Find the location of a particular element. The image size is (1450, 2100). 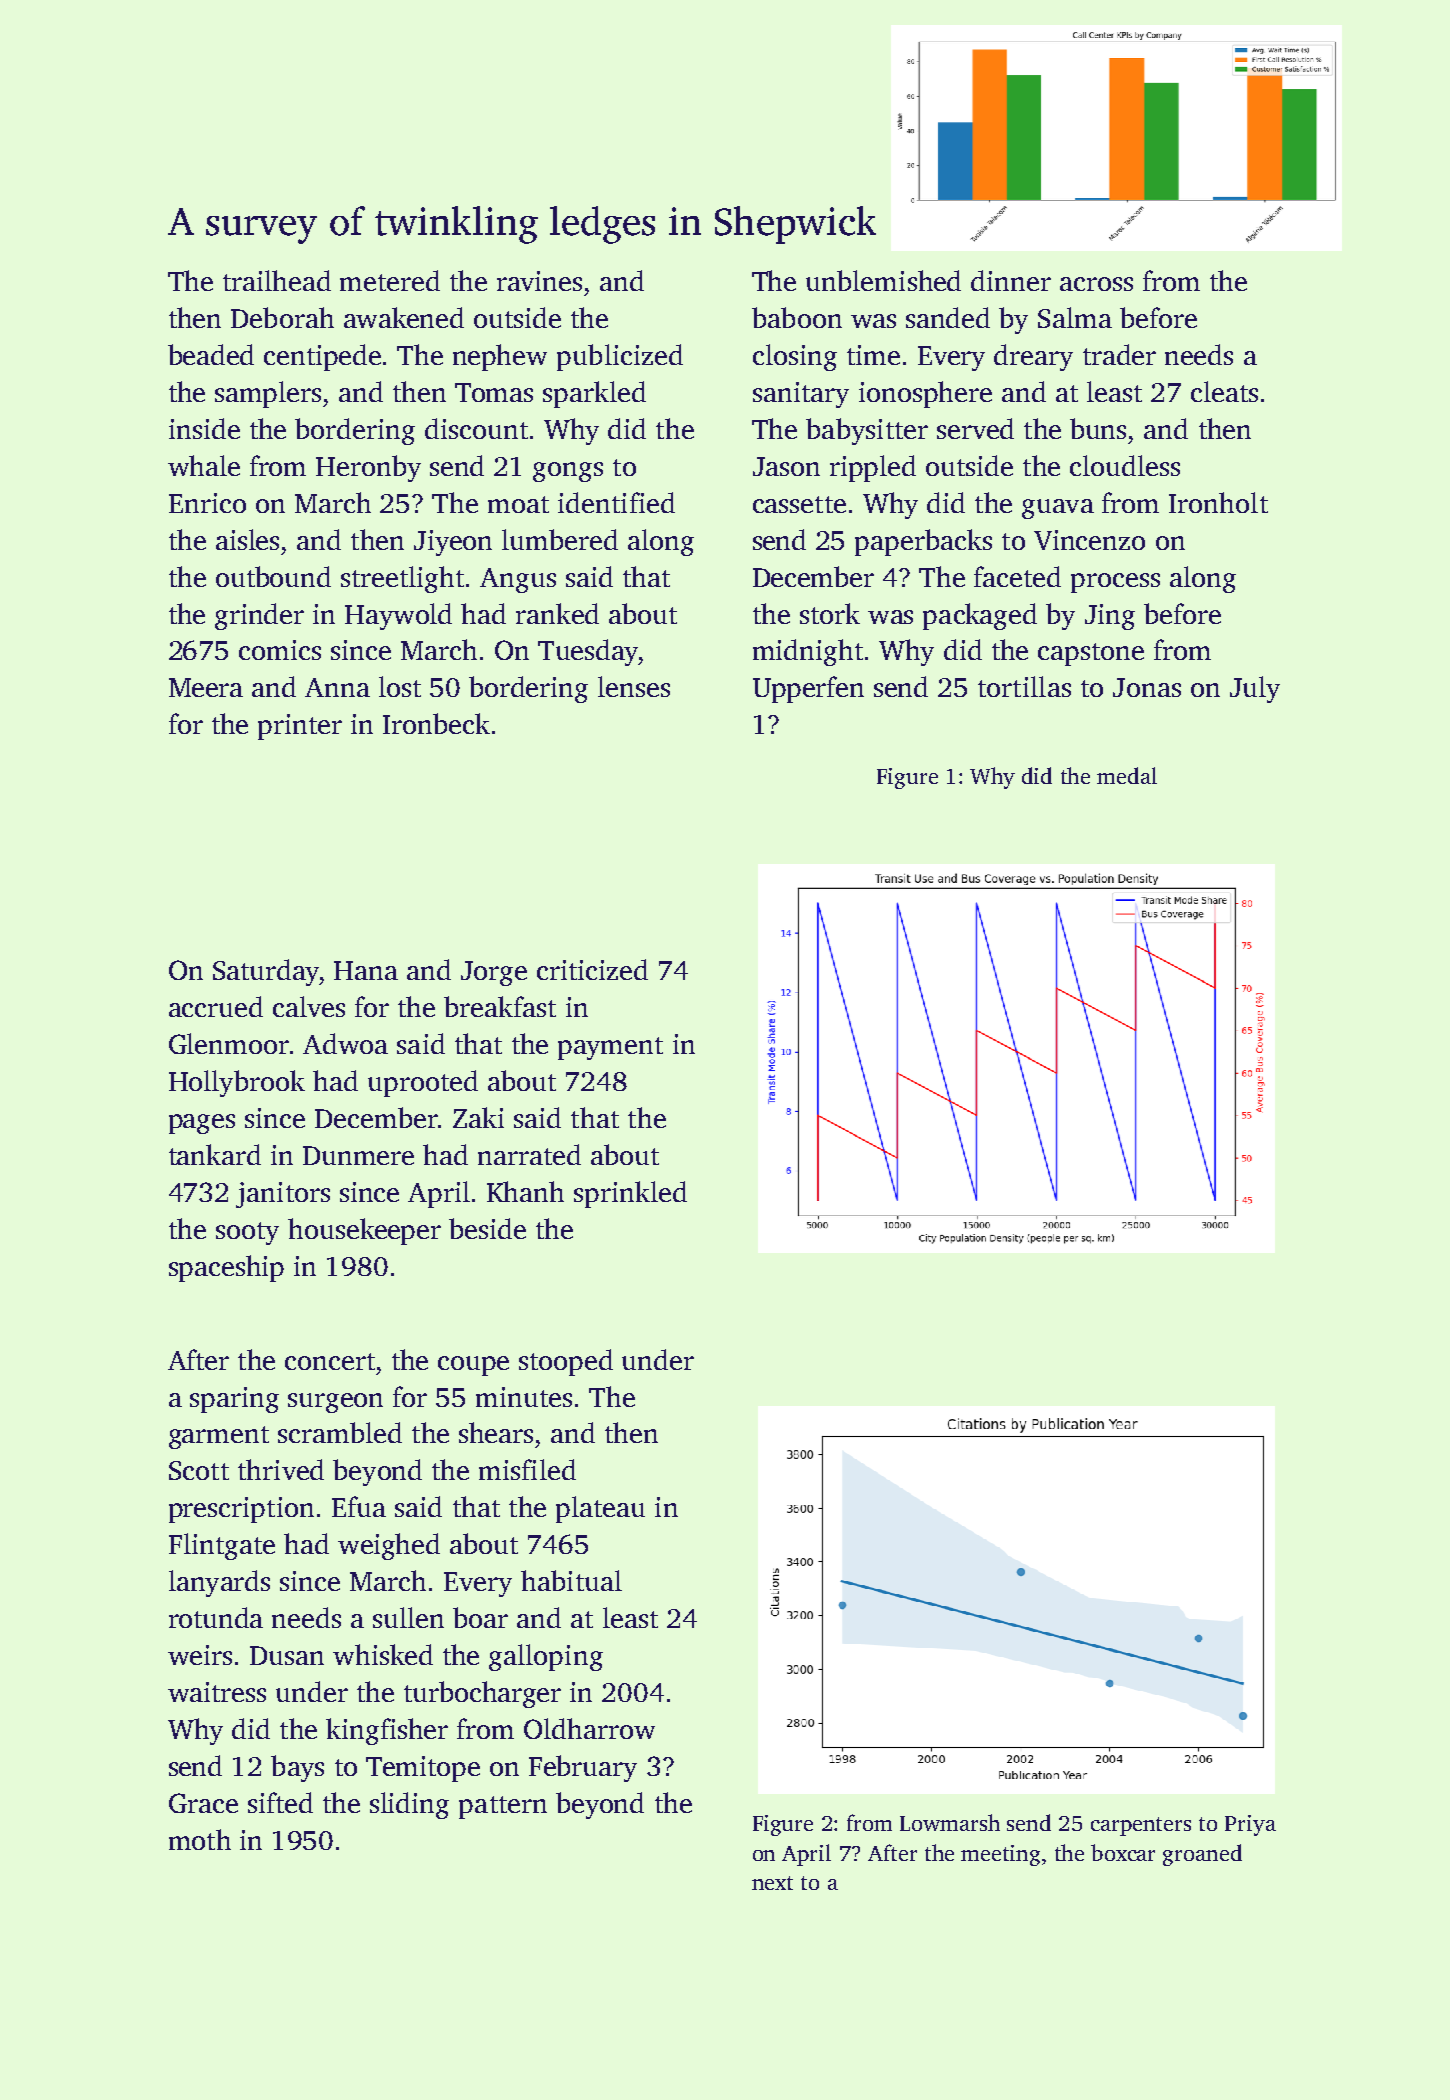

garment is located at coordinates (219, 1437).
